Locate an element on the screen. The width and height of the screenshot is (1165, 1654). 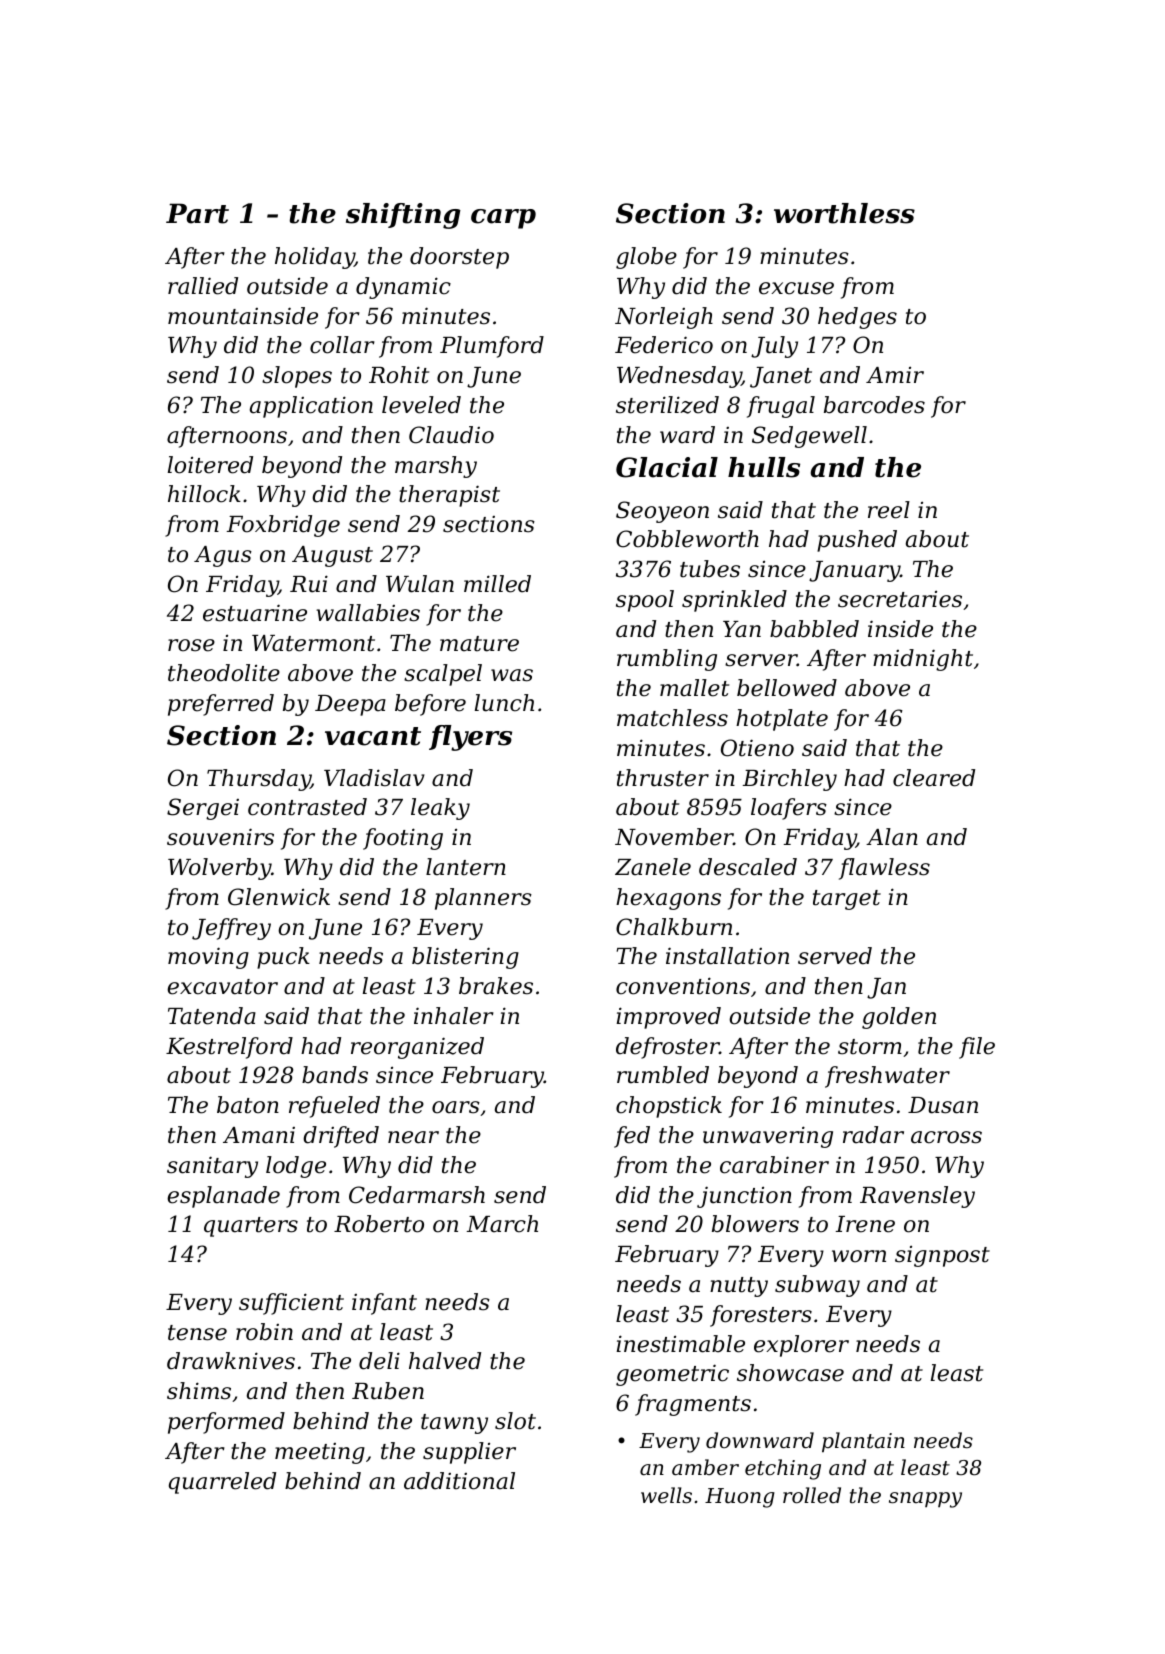
barcodes is located at coordinates (874, 405).
